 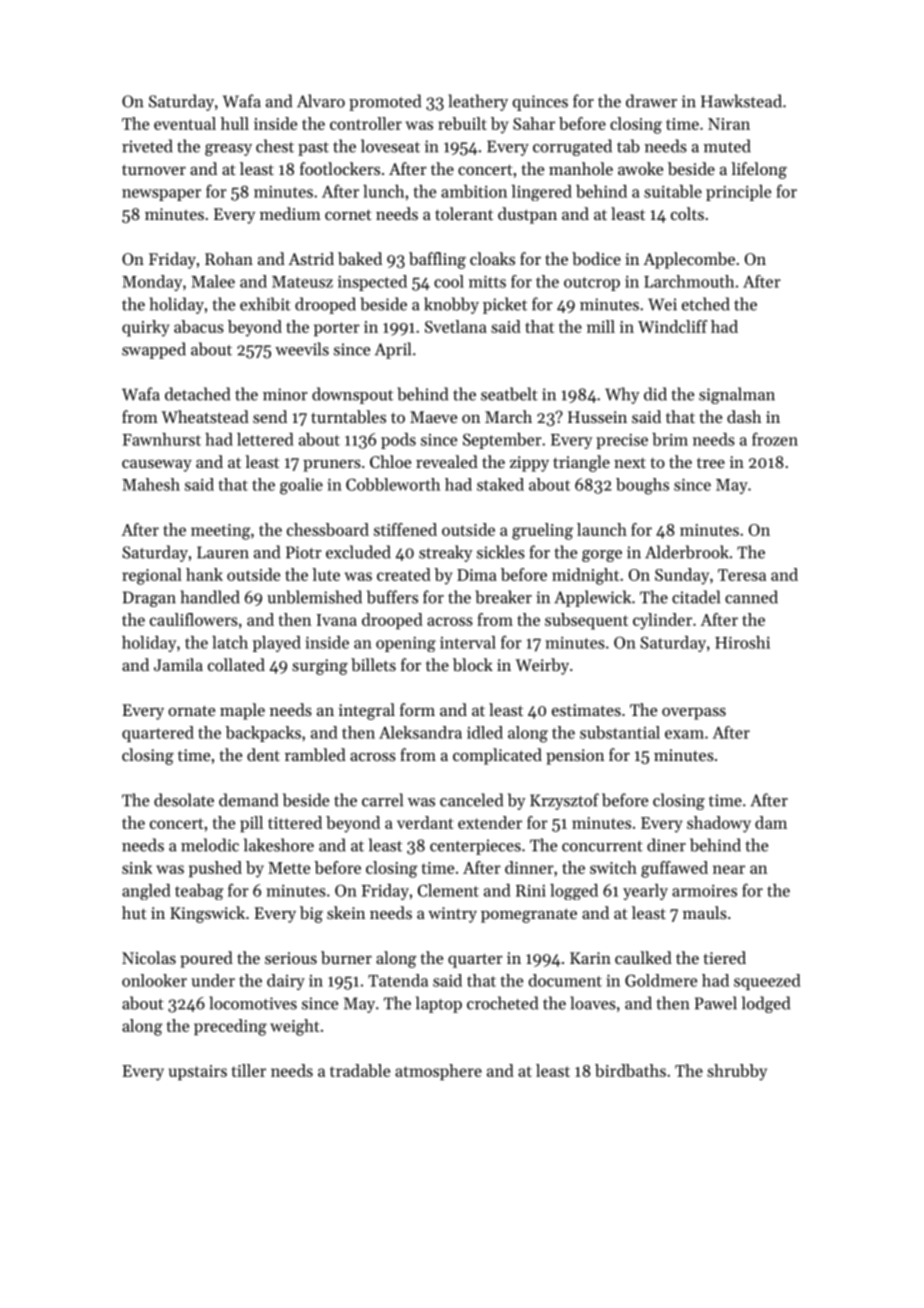 What do you see at coordinates (727, 146) in the screenshot?
I see `muted` at bounding box center [727, 146].
